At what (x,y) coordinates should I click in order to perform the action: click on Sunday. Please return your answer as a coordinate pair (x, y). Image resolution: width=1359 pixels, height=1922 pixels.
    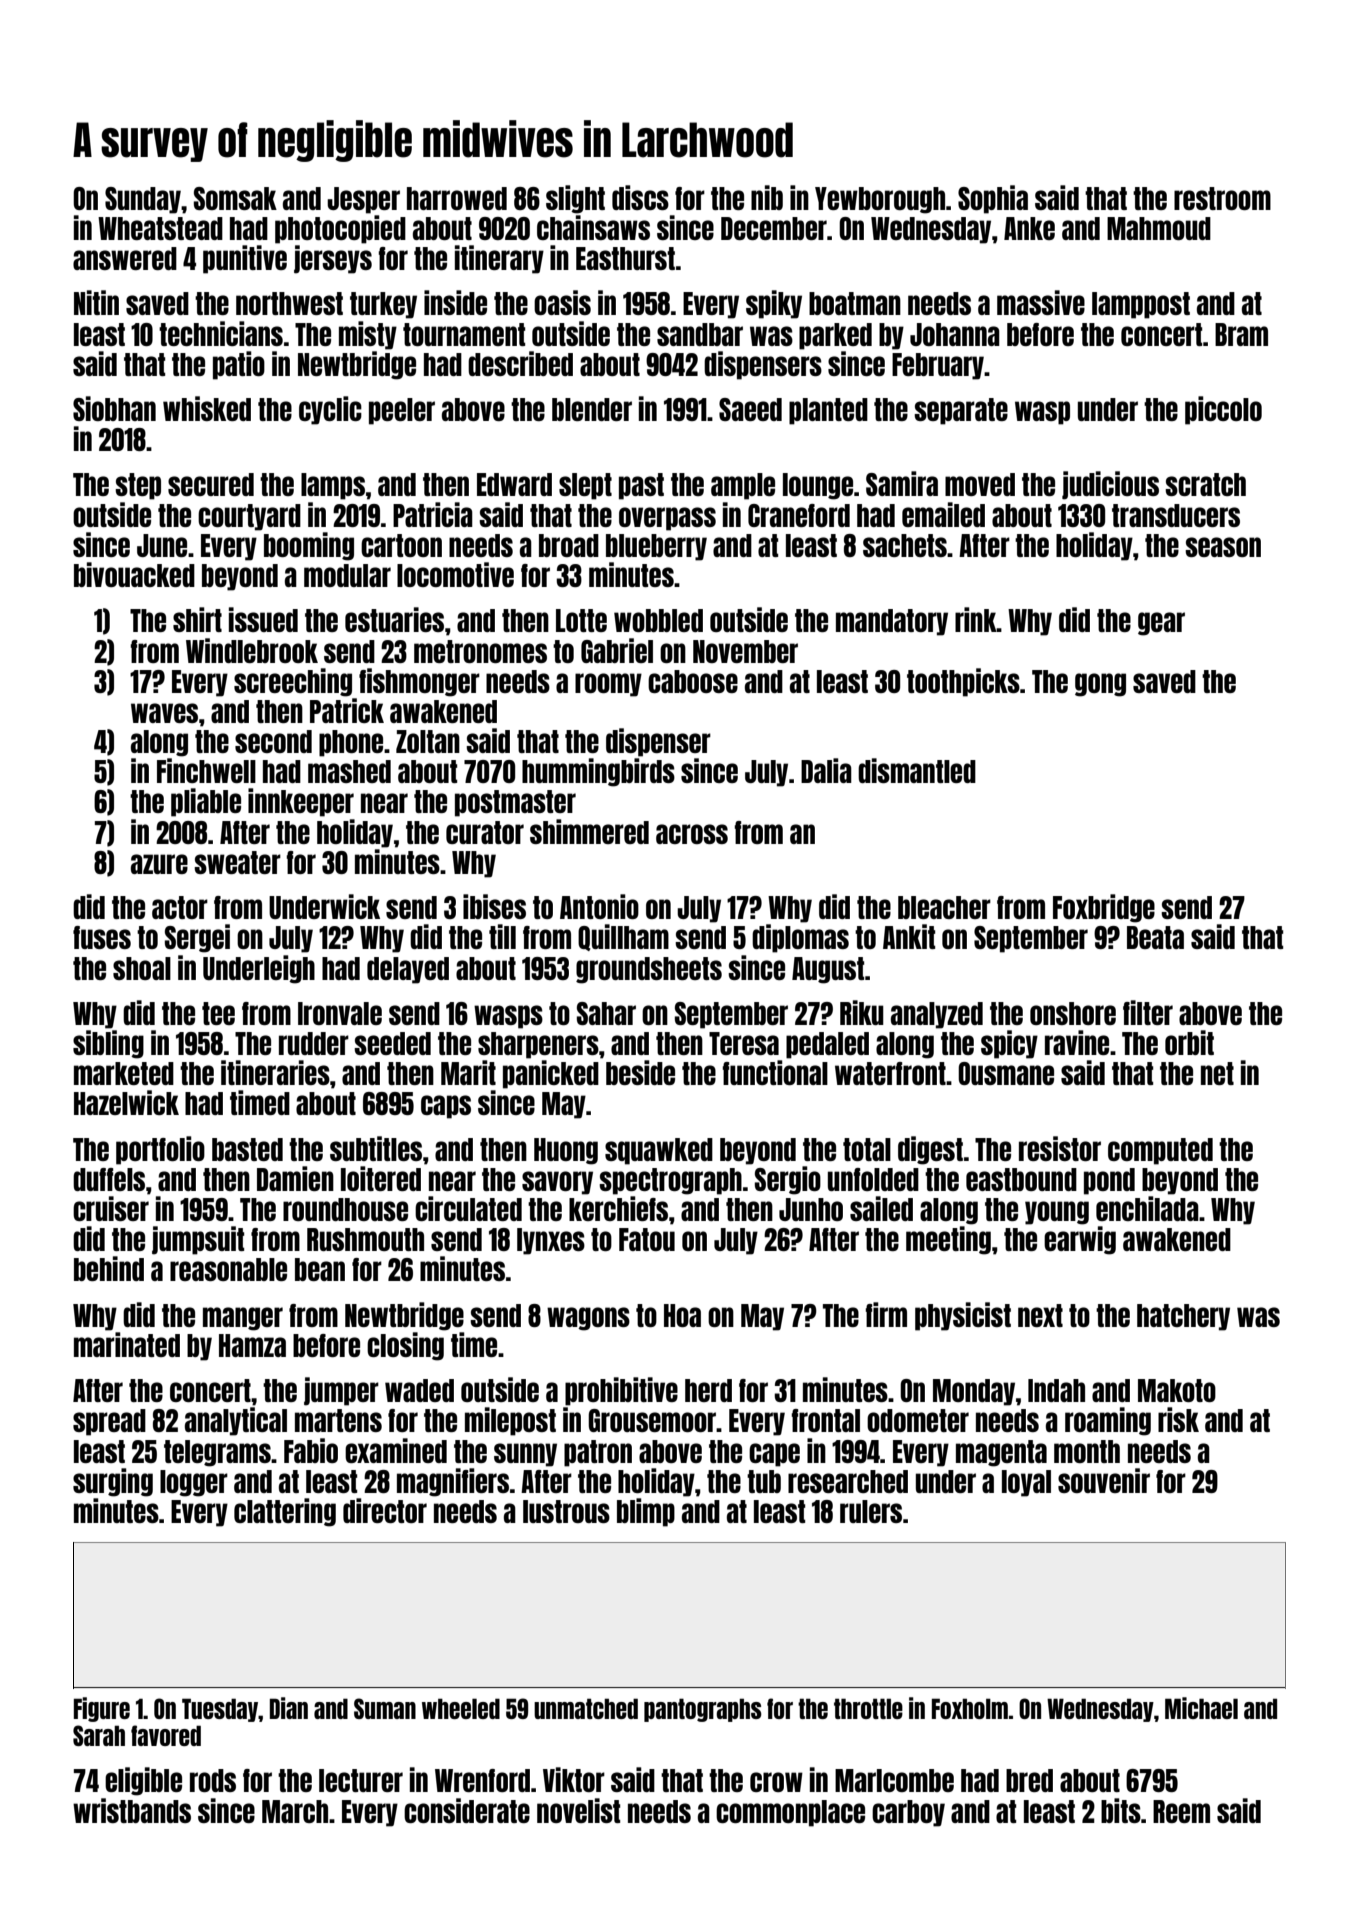
    Looking at the image, I should click on (143, 200).
